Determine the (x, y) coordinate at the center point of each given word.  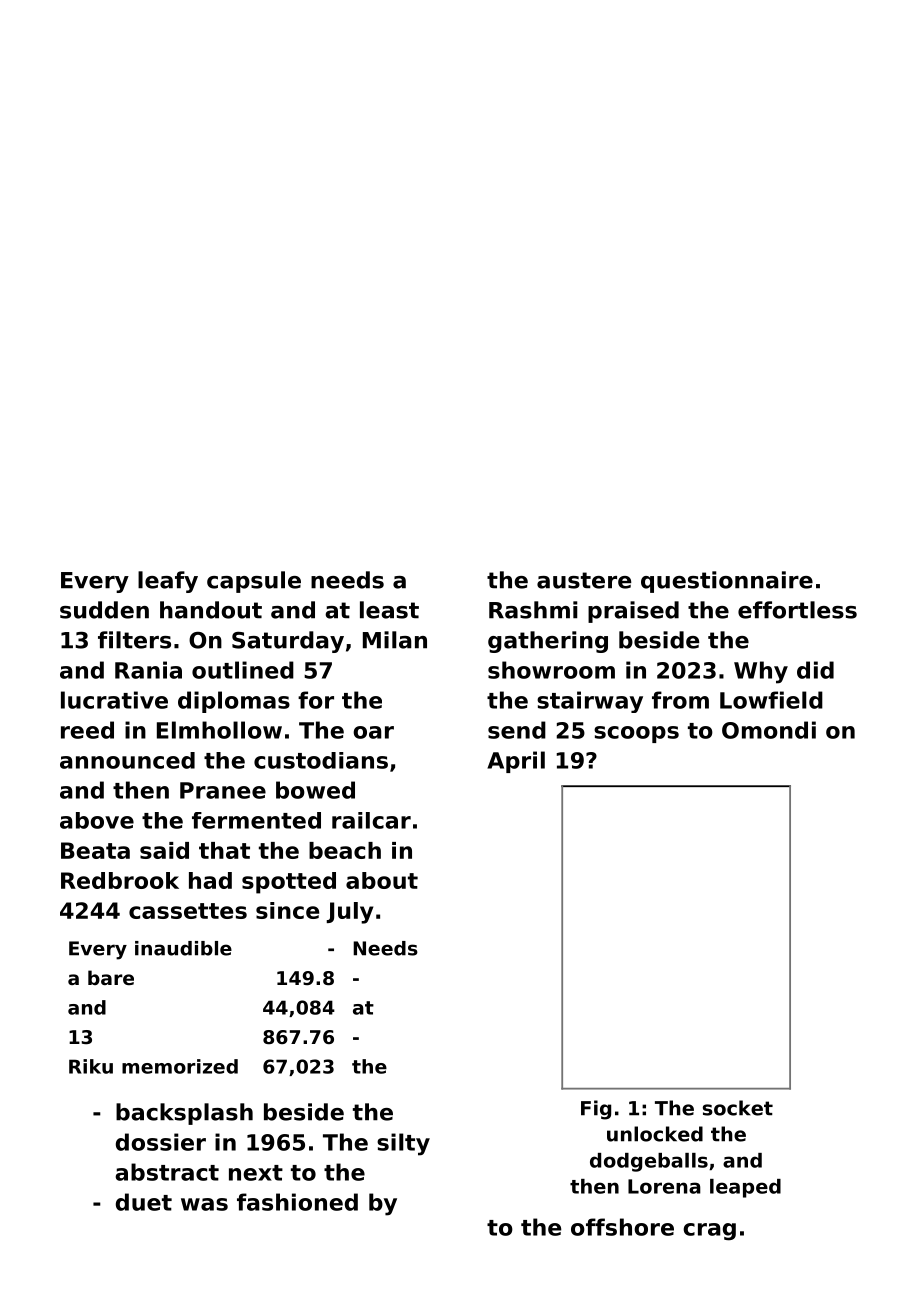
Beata (95, 850)
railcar (371, 820)
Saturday (288, 642)
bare (111, 977)
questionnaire (727, 582)
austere (584, 580)
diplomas (234, 702)
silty (403, 1144)
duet (144, 1202)
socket (738, 1108)
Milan (395, 640)
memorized (180, 1066)
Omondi (769, 730)
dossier (161, 1142)
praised (633, 612)
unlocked (655, 1134)
